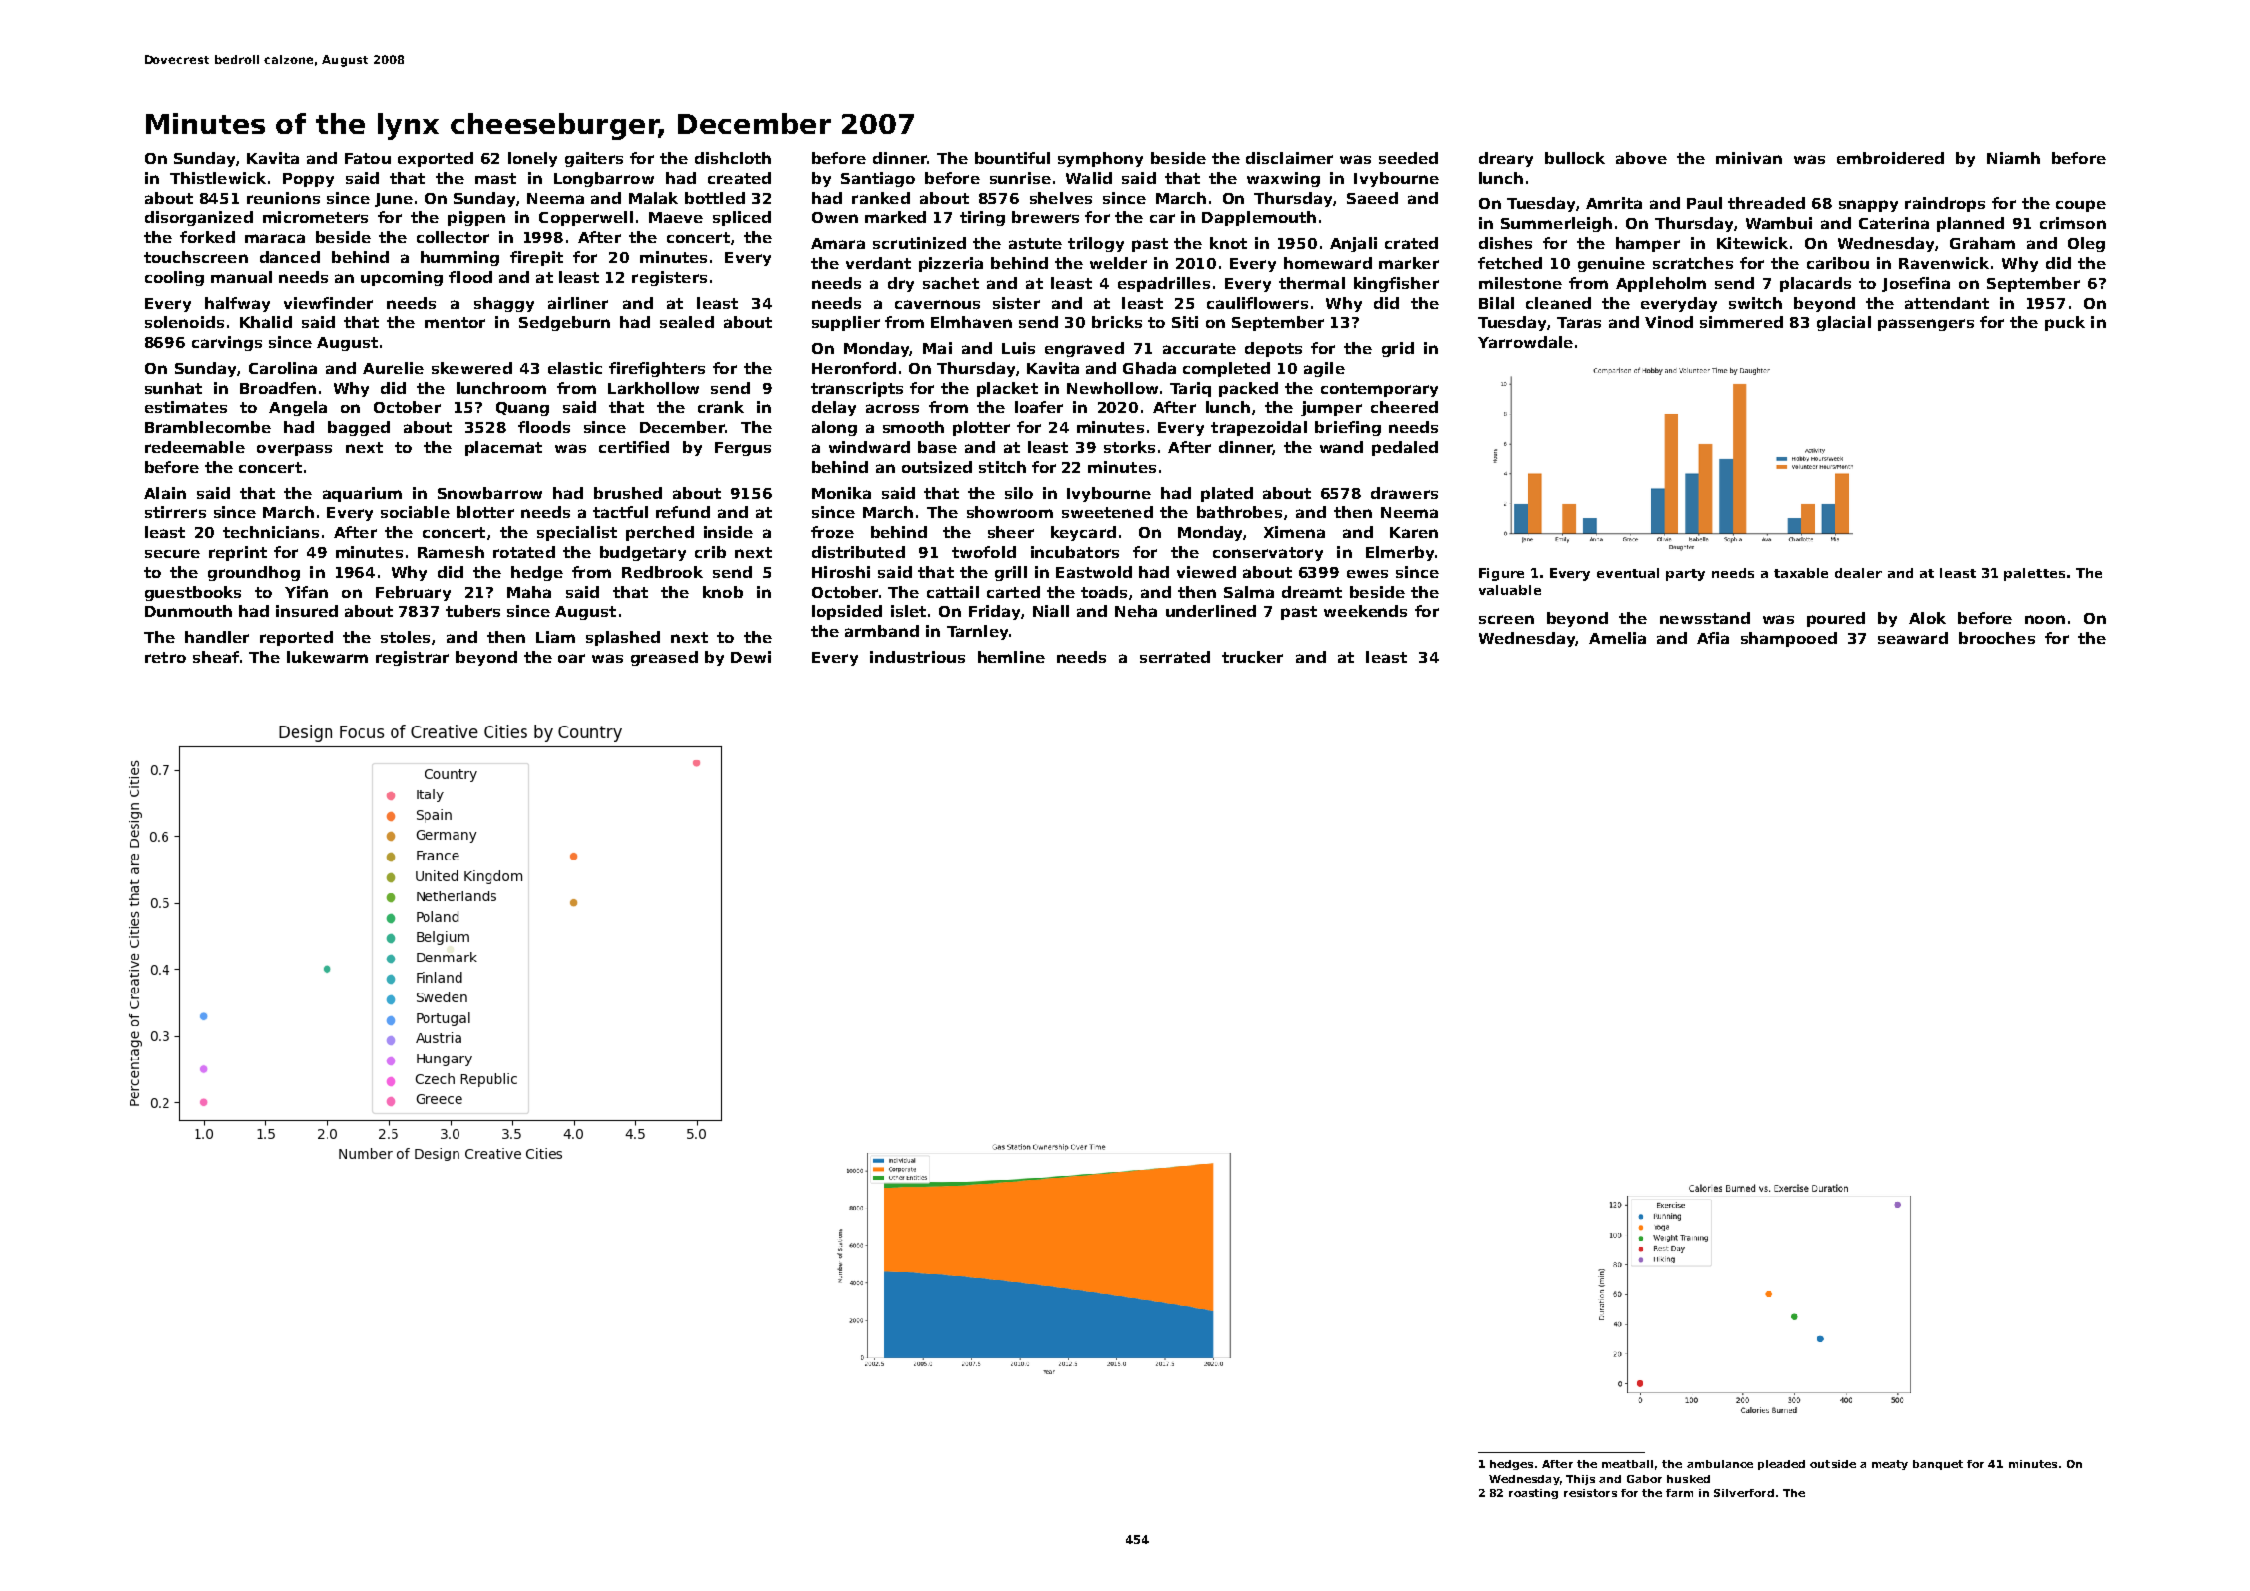 The image size is (2250, 1591). Describe the element at coordinates (368, 158) in the page. I see `Fatou` at that location.
